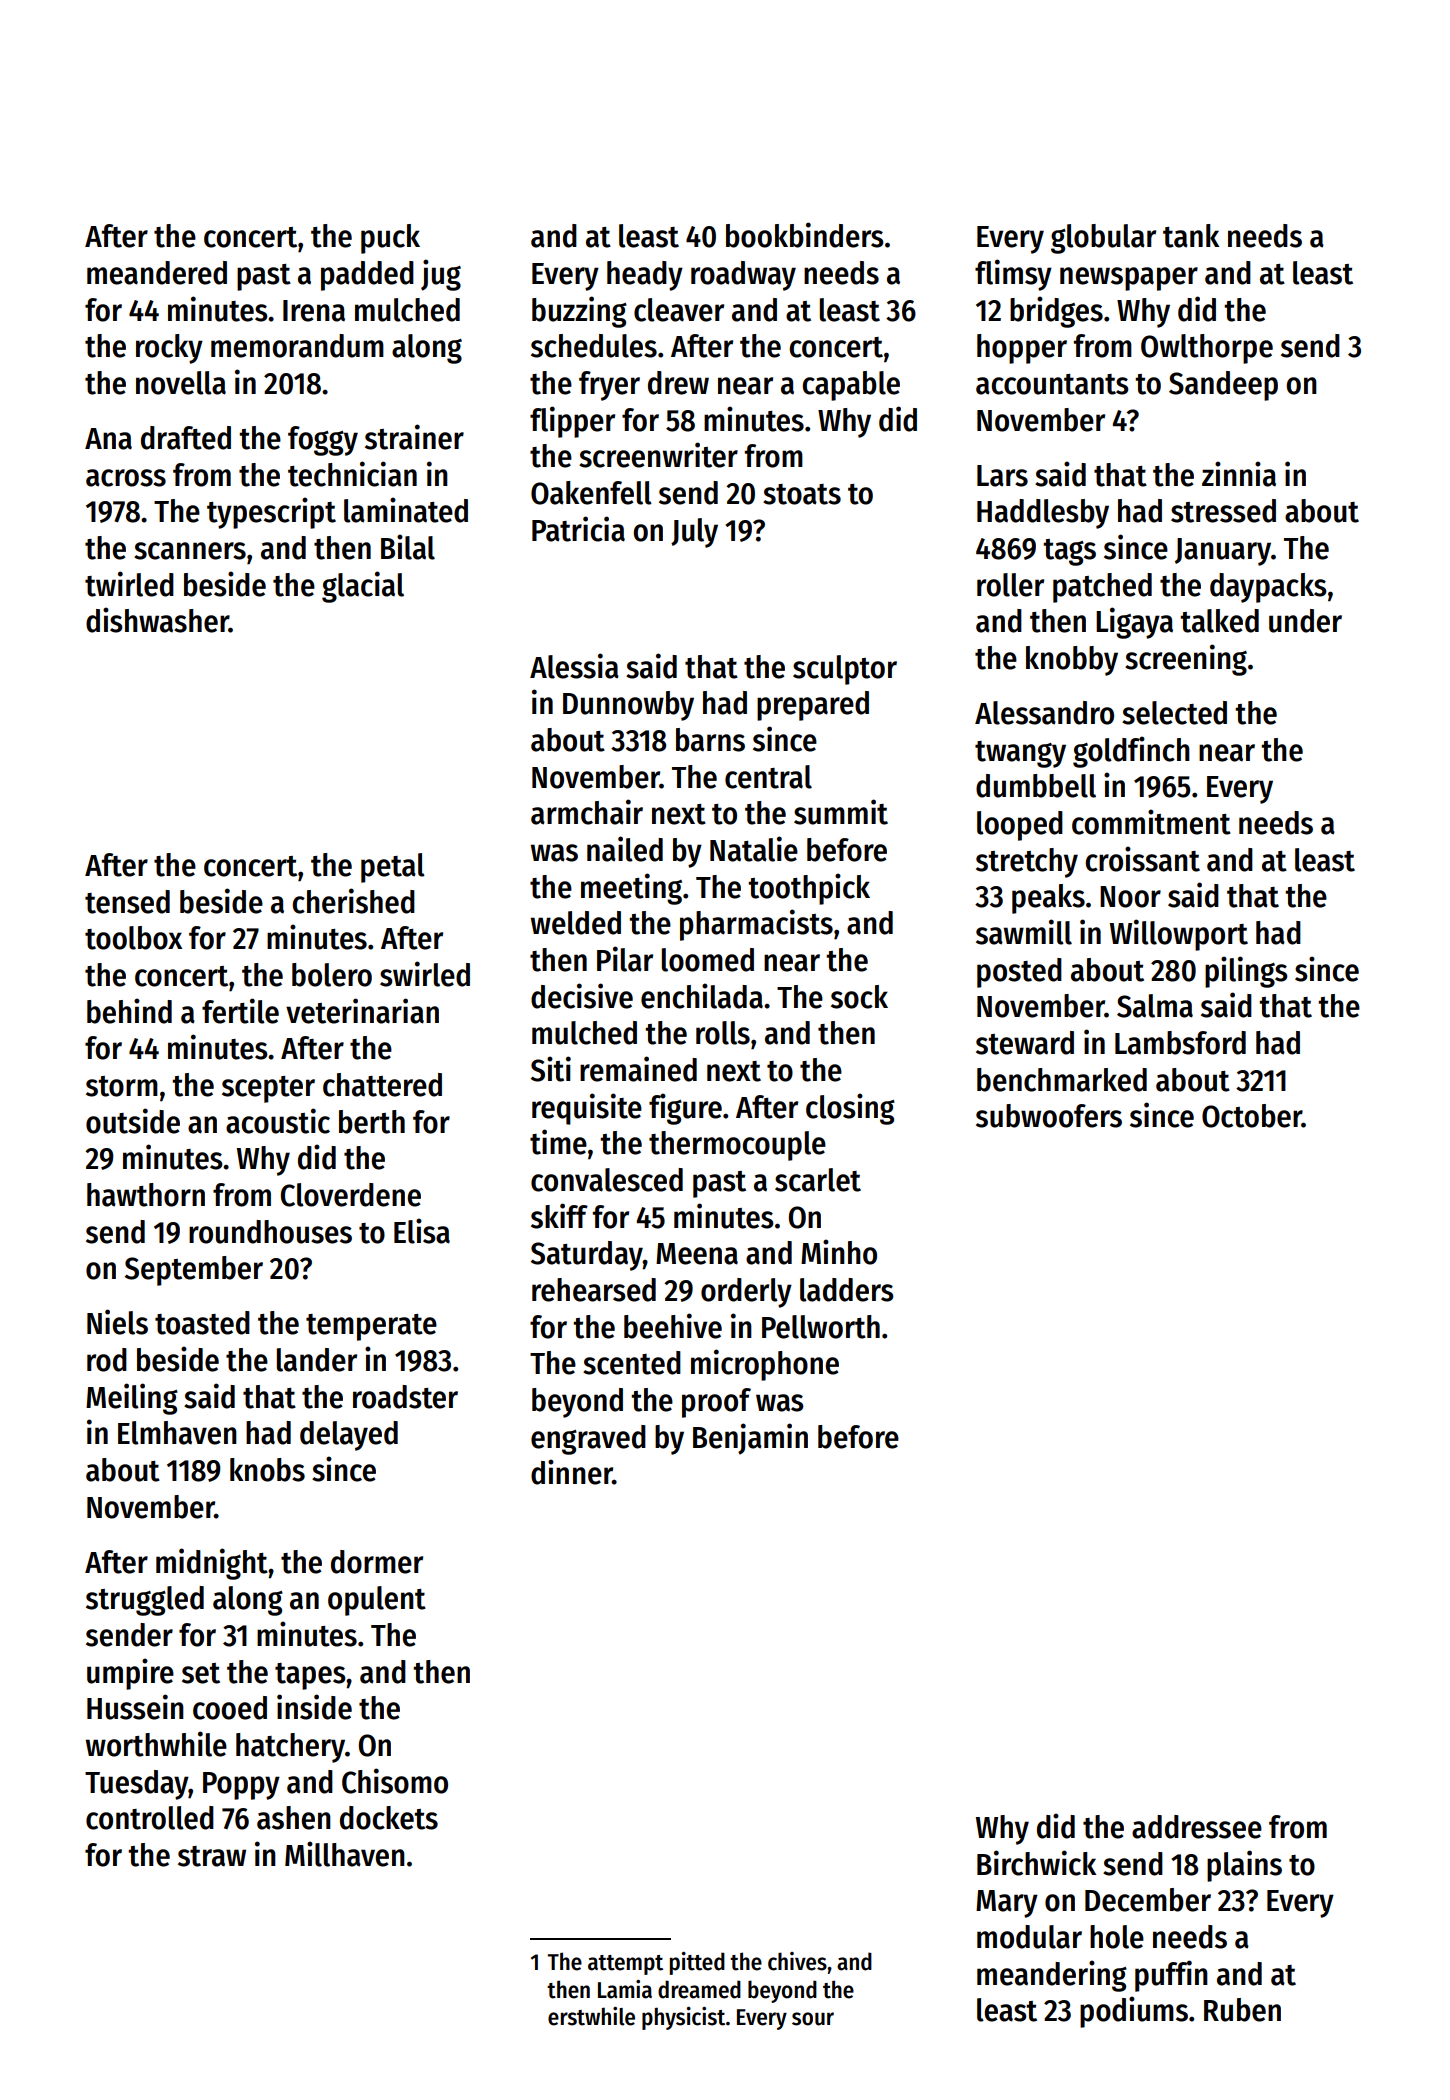 This screenshot has height=2100, width=1450. What do you see at coordinates (1024, 932) in the screenshot?
I see `sawmill` at bounding box center [1024, 932].
